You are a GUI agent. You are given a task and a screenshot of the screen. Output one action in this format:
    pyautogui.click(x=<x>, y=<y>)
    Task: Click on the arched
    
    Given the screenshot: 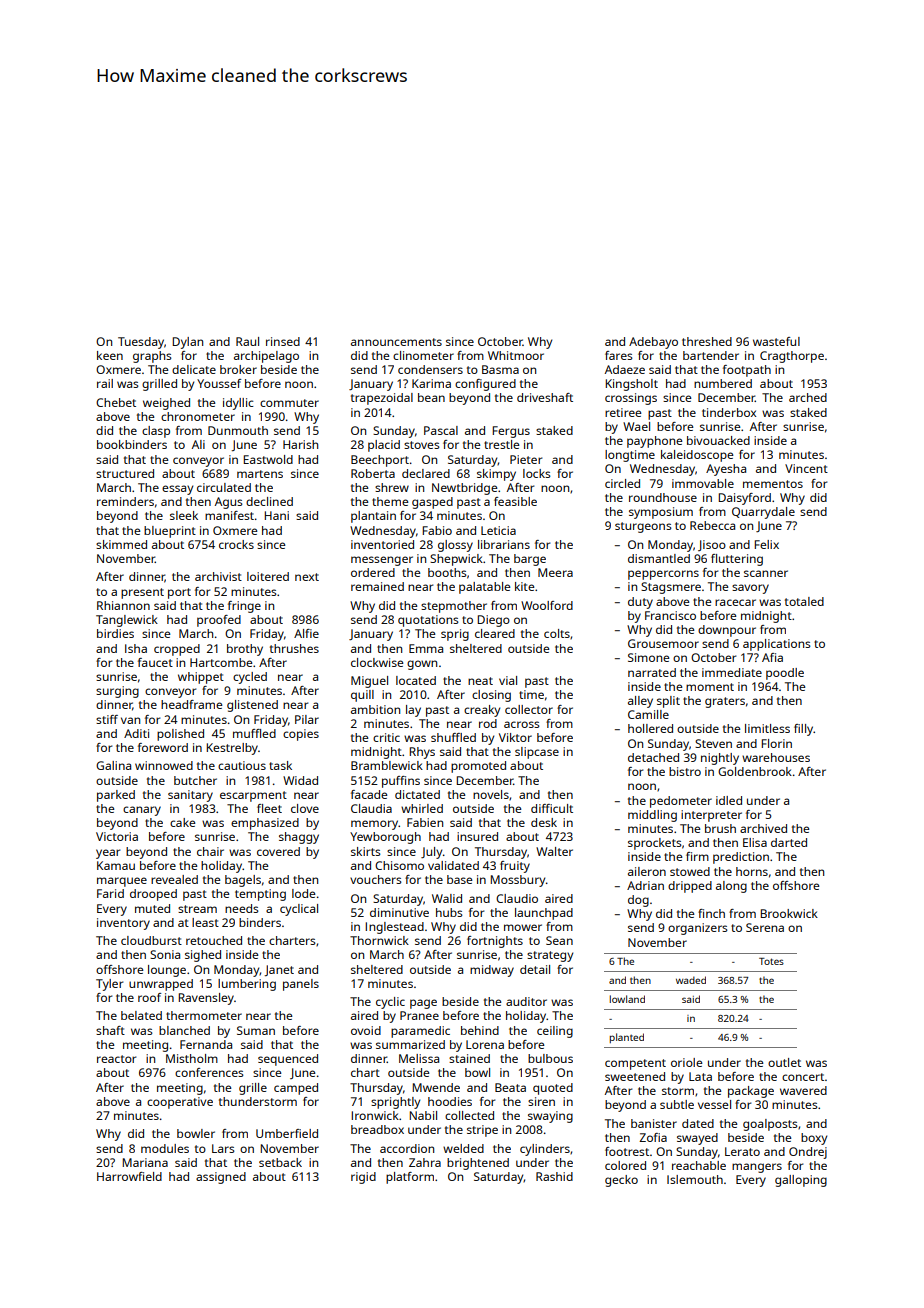 What is the action you would take?
    pyautogui.click(x=808, y=397)
